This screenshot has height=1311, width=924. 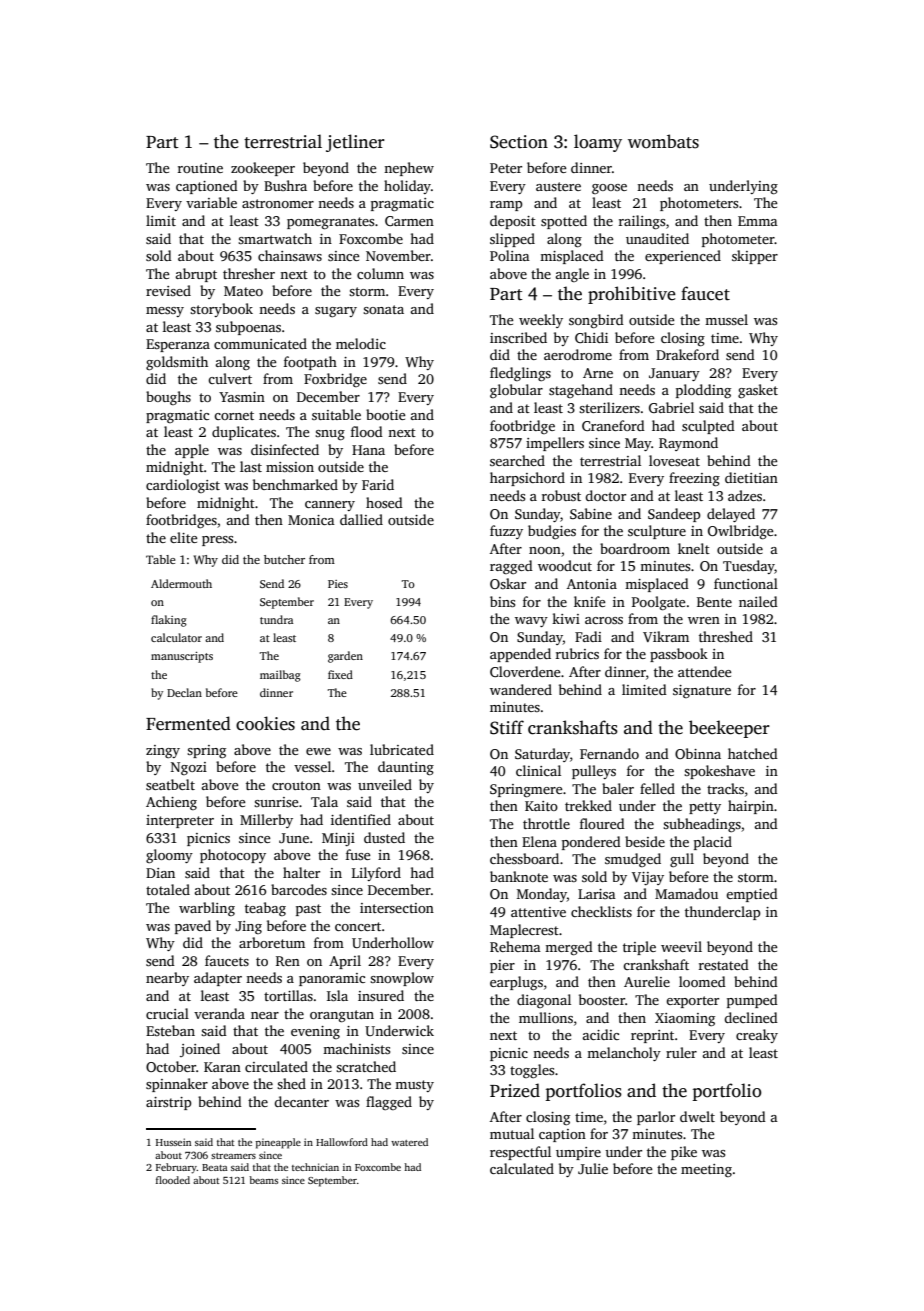 What do you see at coordinates (688, 444) in the screenshot?
I see `Raymond` at bounding box center [688, 444].
